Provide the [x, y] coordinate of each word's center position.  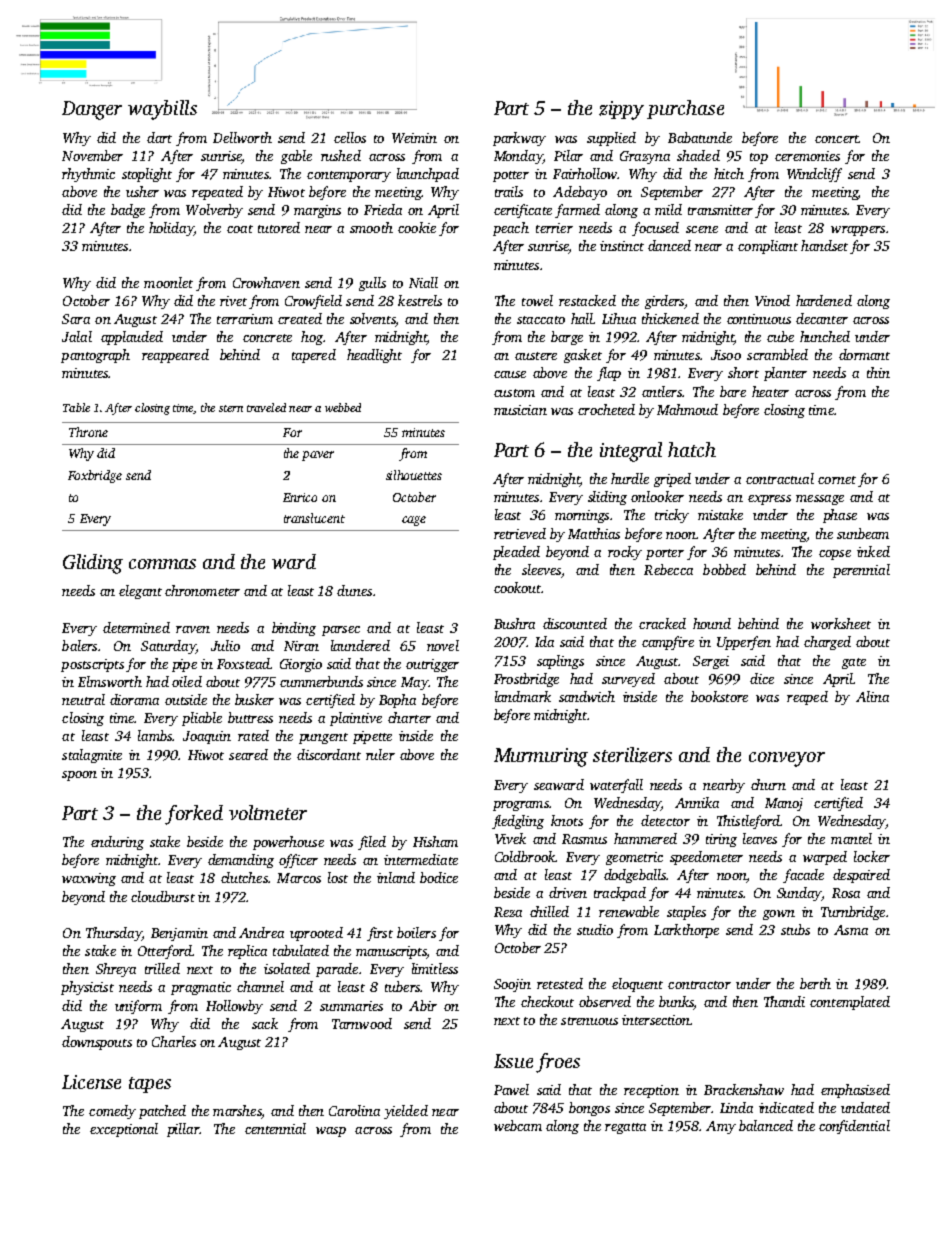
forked [194, 815]
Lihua [619, 318]
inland [396, 877]
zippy [621, 110]
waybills [162, 110]
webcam [518, 1125]
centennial [275, 1128]
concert [837, 139]
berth [815, 983]
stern [231, 408]
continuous [759, 319]
